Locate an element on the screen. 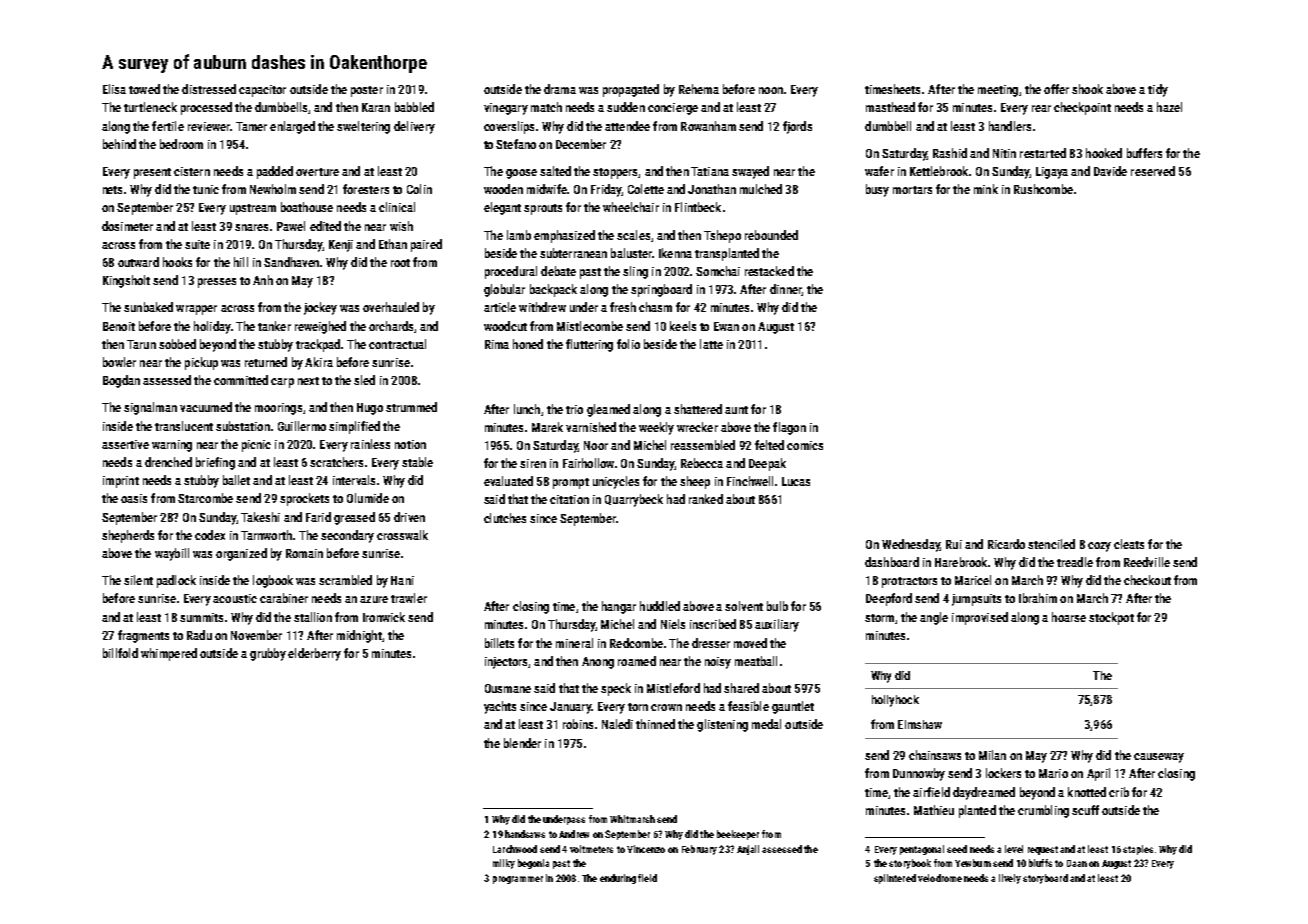 The width and height of the screenshot is (1308, 924). Rushcombe is located at coordinates (1043, 189).
